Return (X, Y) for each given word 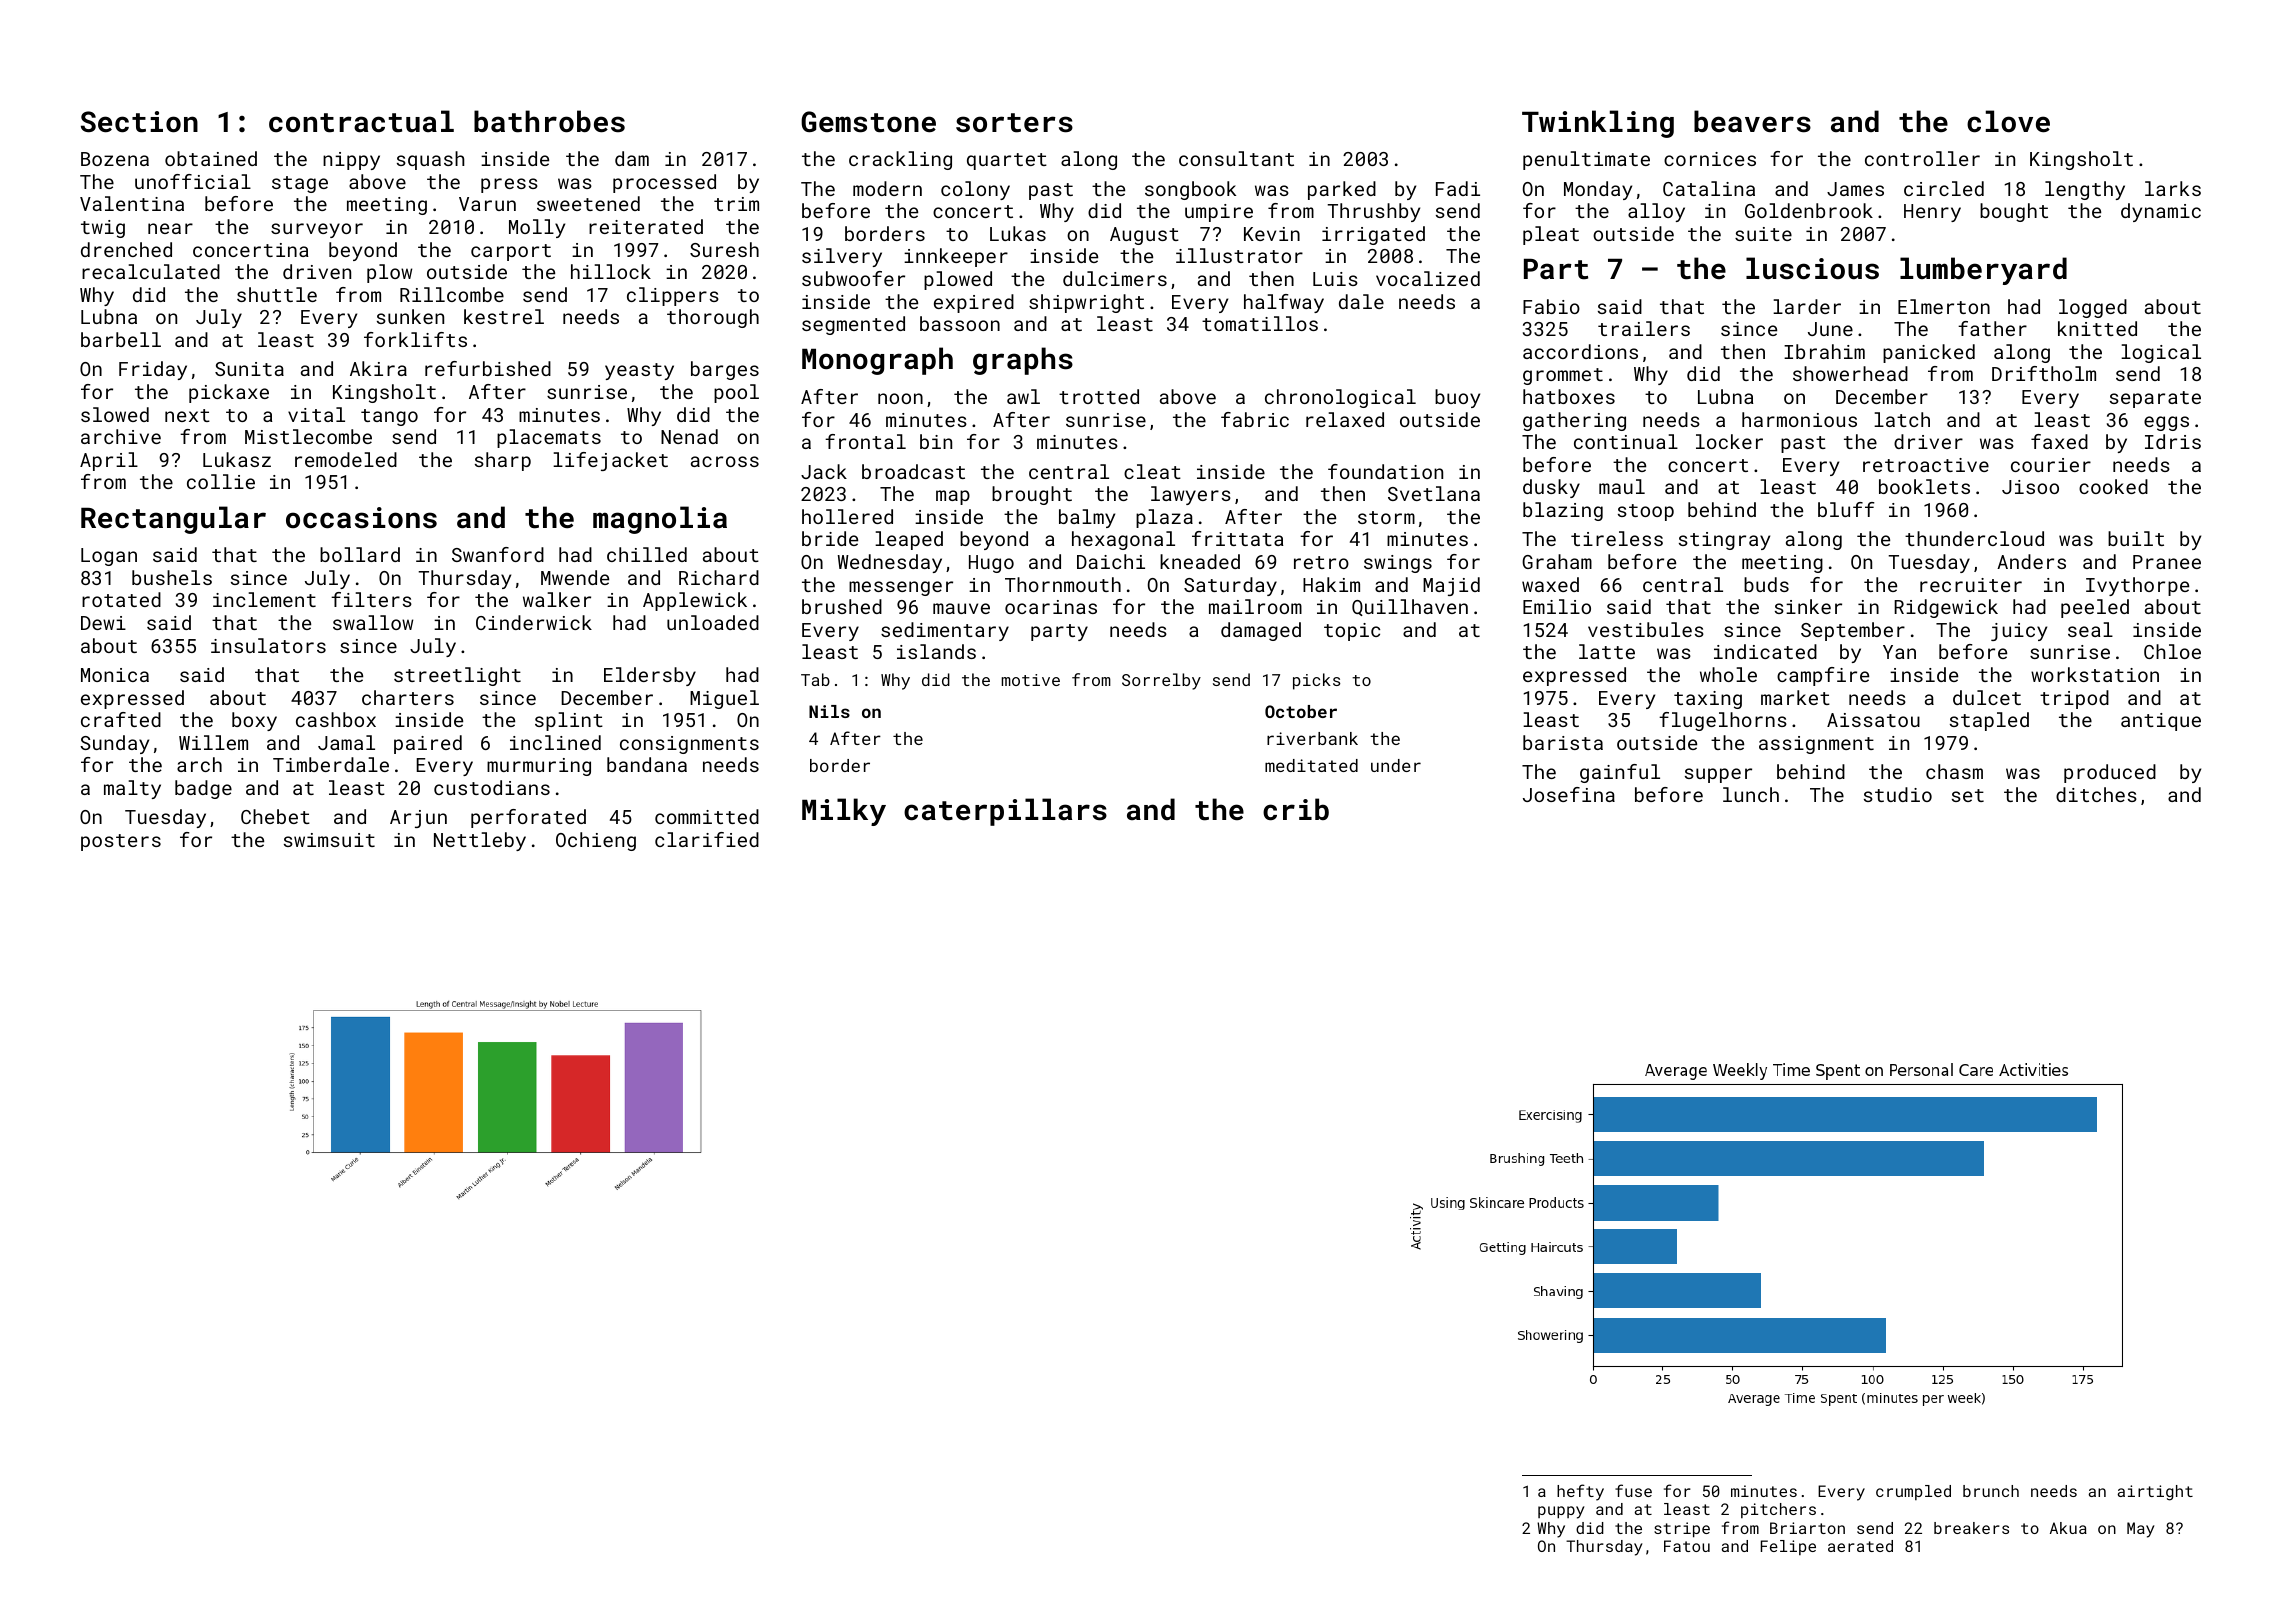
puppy (1561, 1512)
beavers (1752, 121)
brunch (1991, 1491)
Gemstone (868, 122)
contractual (361, 121)
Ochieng (596, 841)
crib (1296, 809)
